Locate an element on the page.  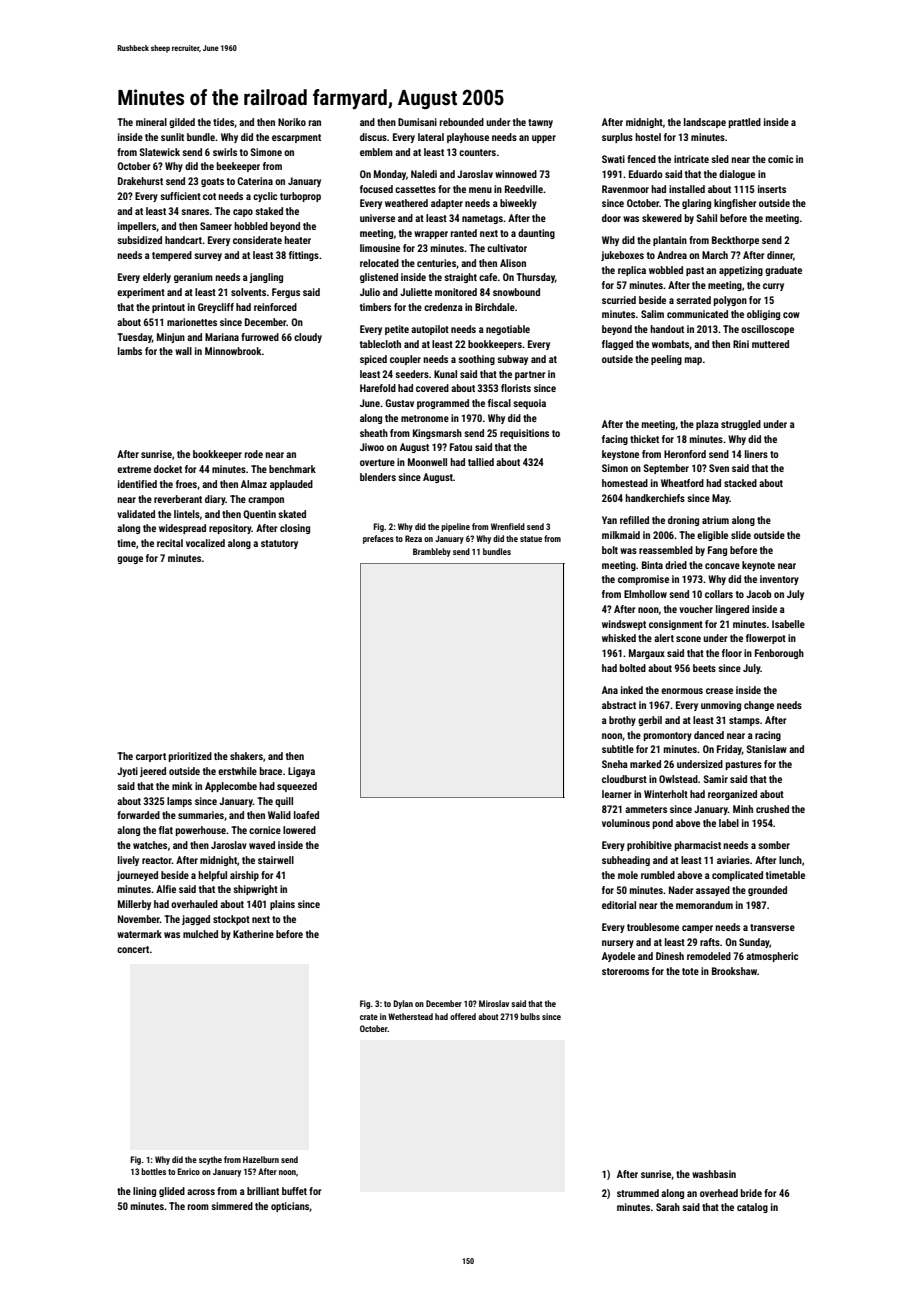
furrowed is located at coordinates (260, 337).
